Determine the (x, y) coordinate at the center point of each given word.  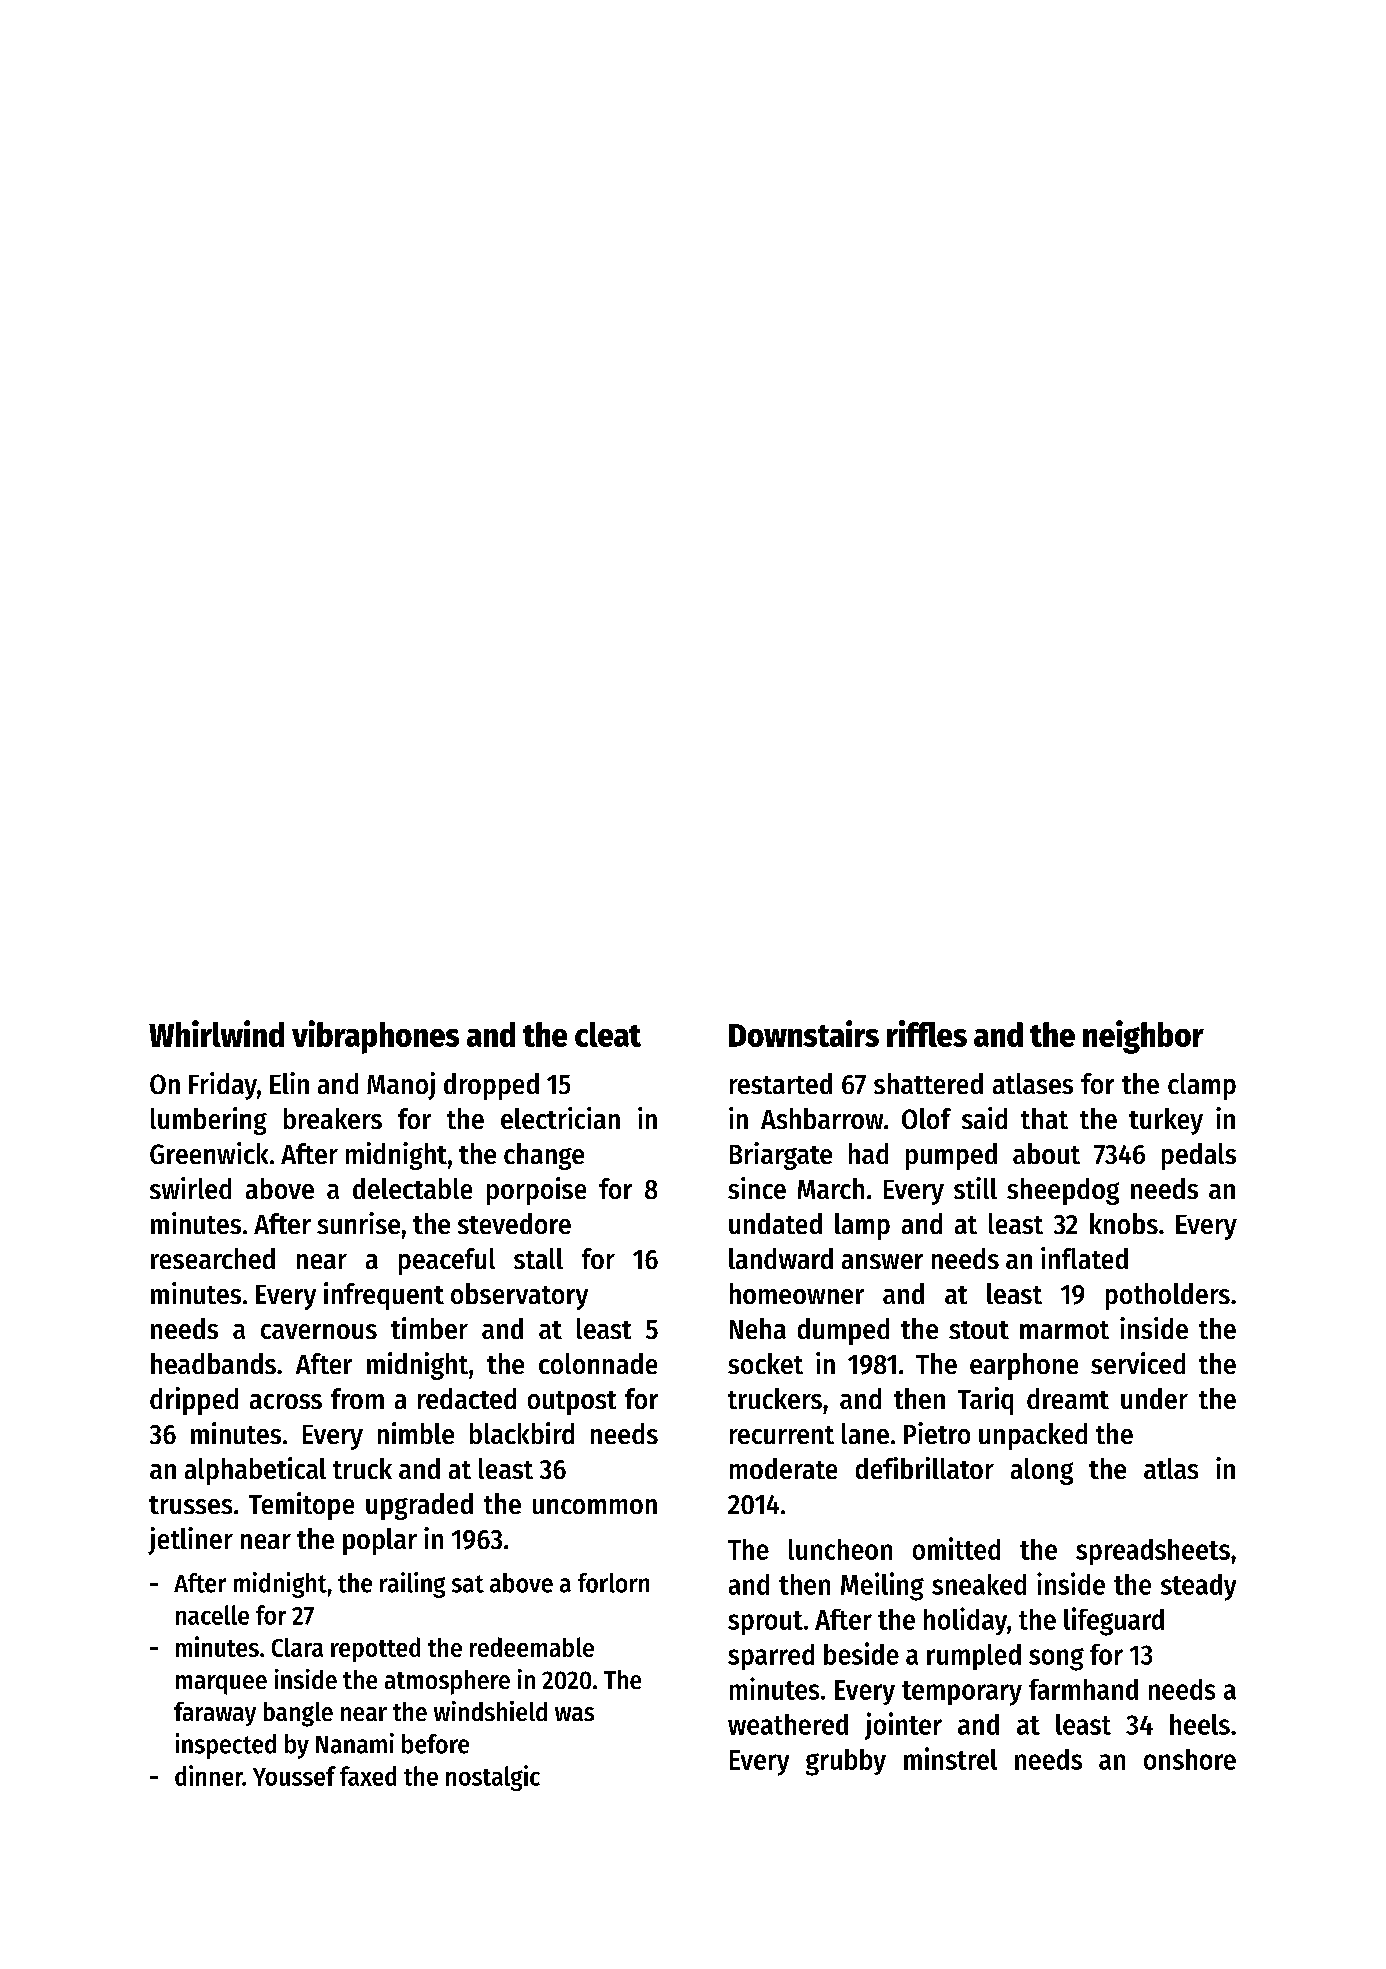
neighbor (1143, 1037)
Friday (223, 1086)
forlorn (613, 1583)
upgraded (419, 1506)
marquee (221, 1685)
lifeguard (1114, 1621)
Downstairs (804, 1033)
